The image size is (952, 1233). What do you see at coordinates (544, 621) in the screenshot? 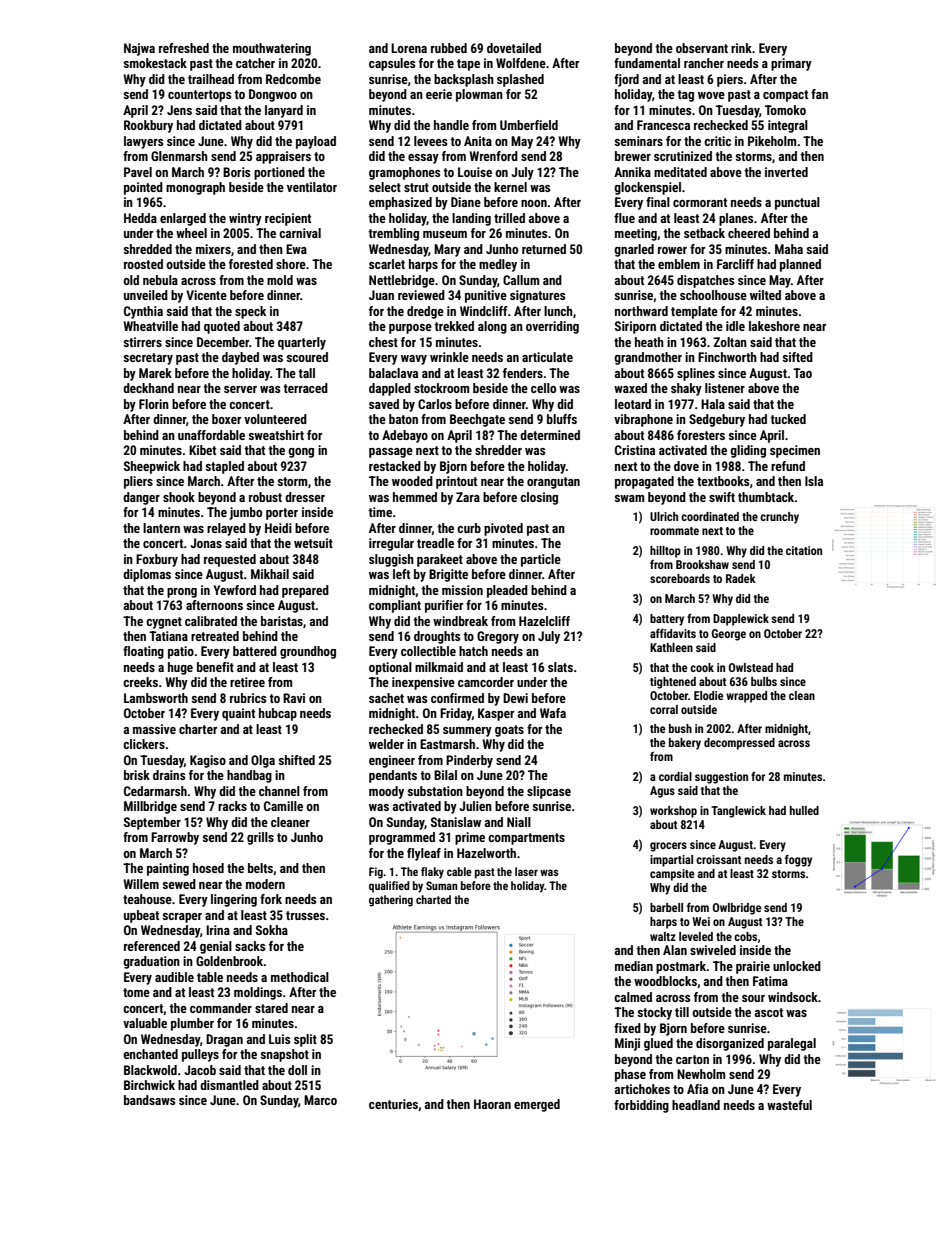
I see `Hazelcliff` at bounding box center [544, 621].
